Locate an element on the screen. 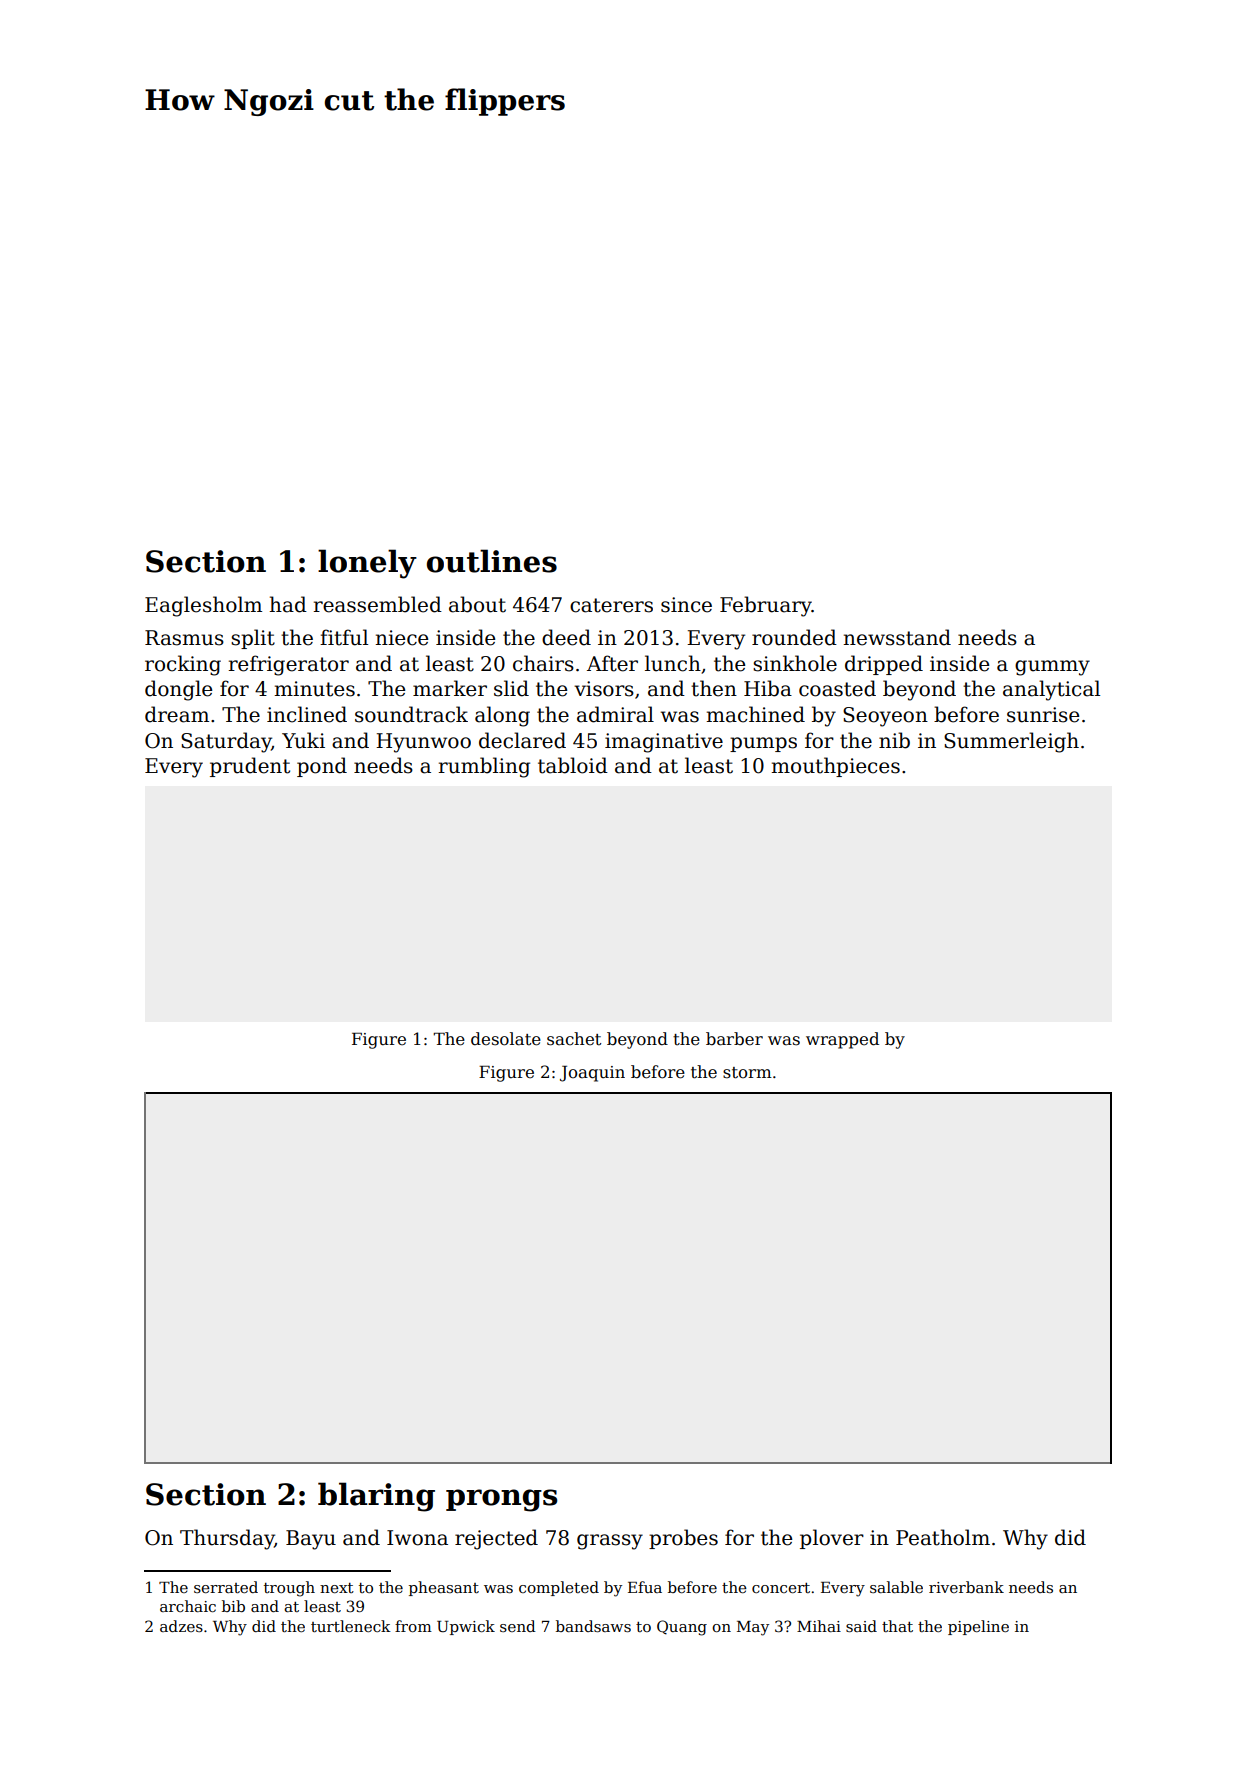 The height and width of the screenshot is (1776, 1256). bib is located at coordinates (233, 1606).
